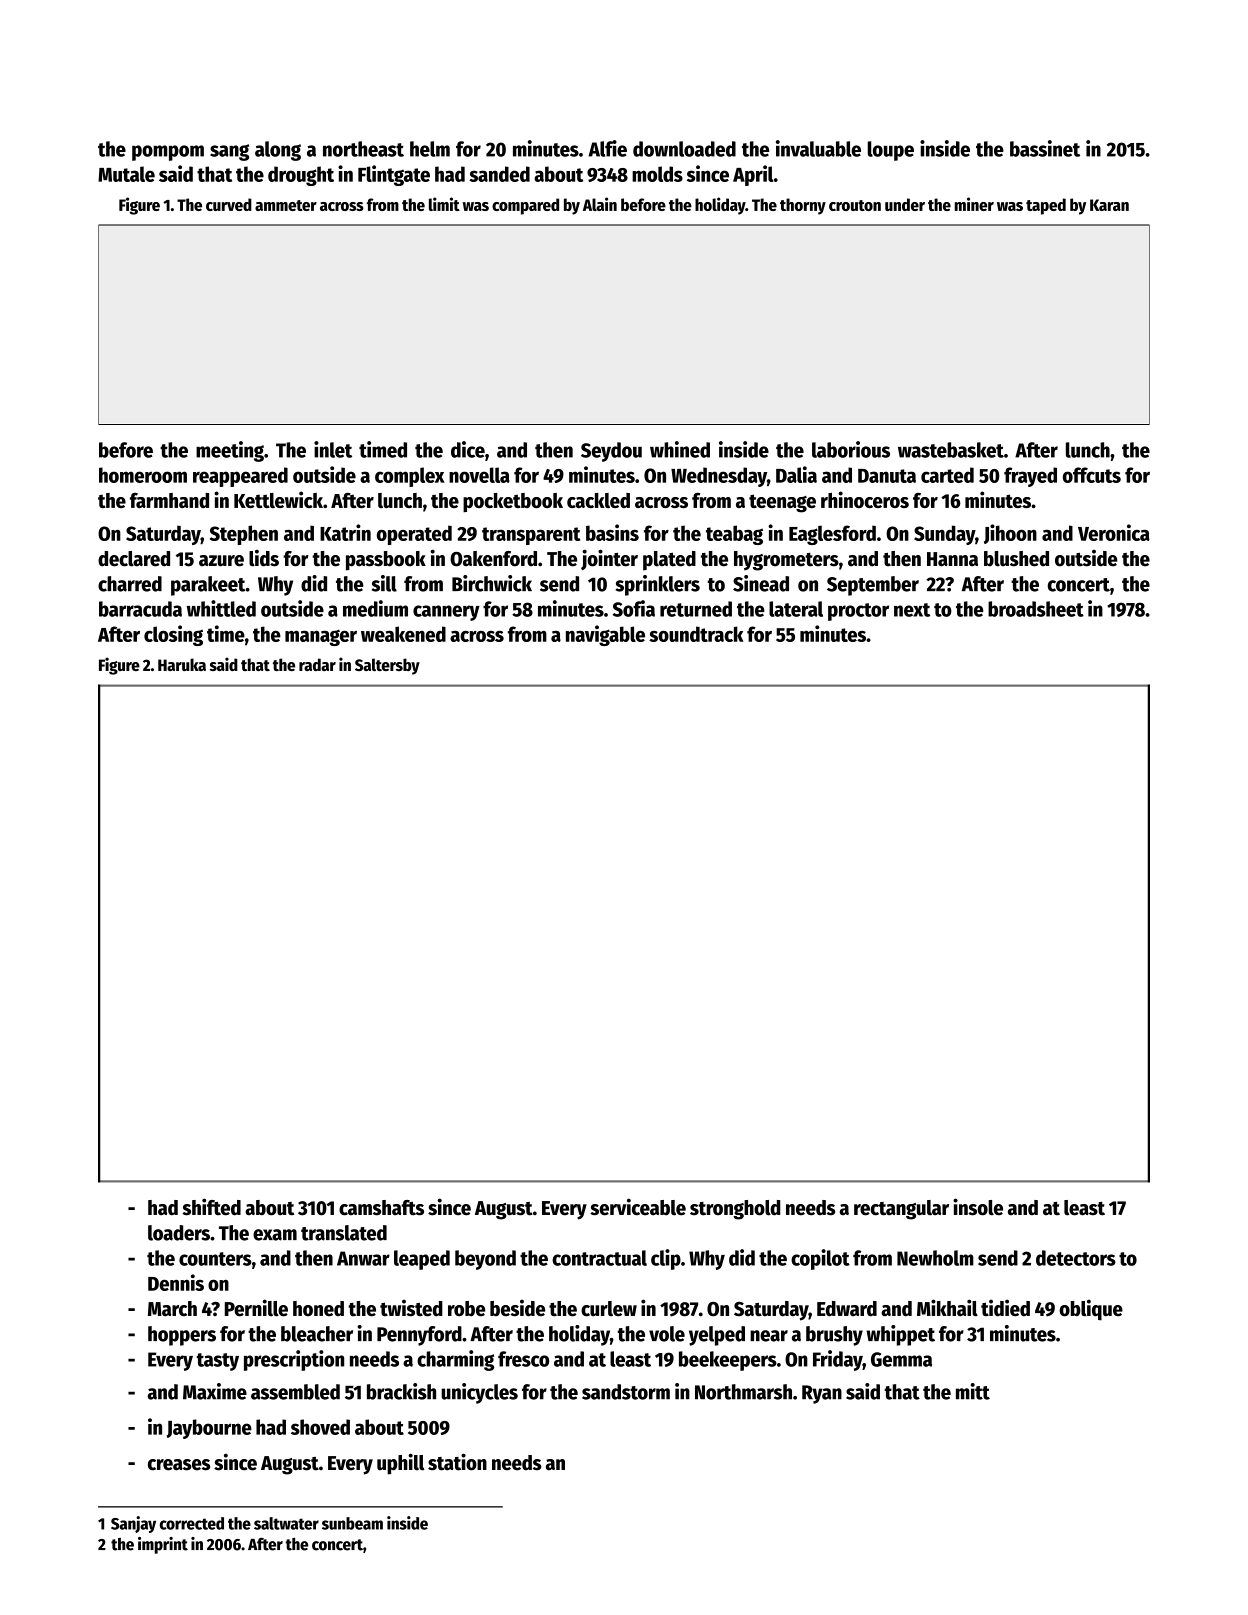 This image has height=1615, width=1248. I want to click on stronghold, so click(735, 1210).
